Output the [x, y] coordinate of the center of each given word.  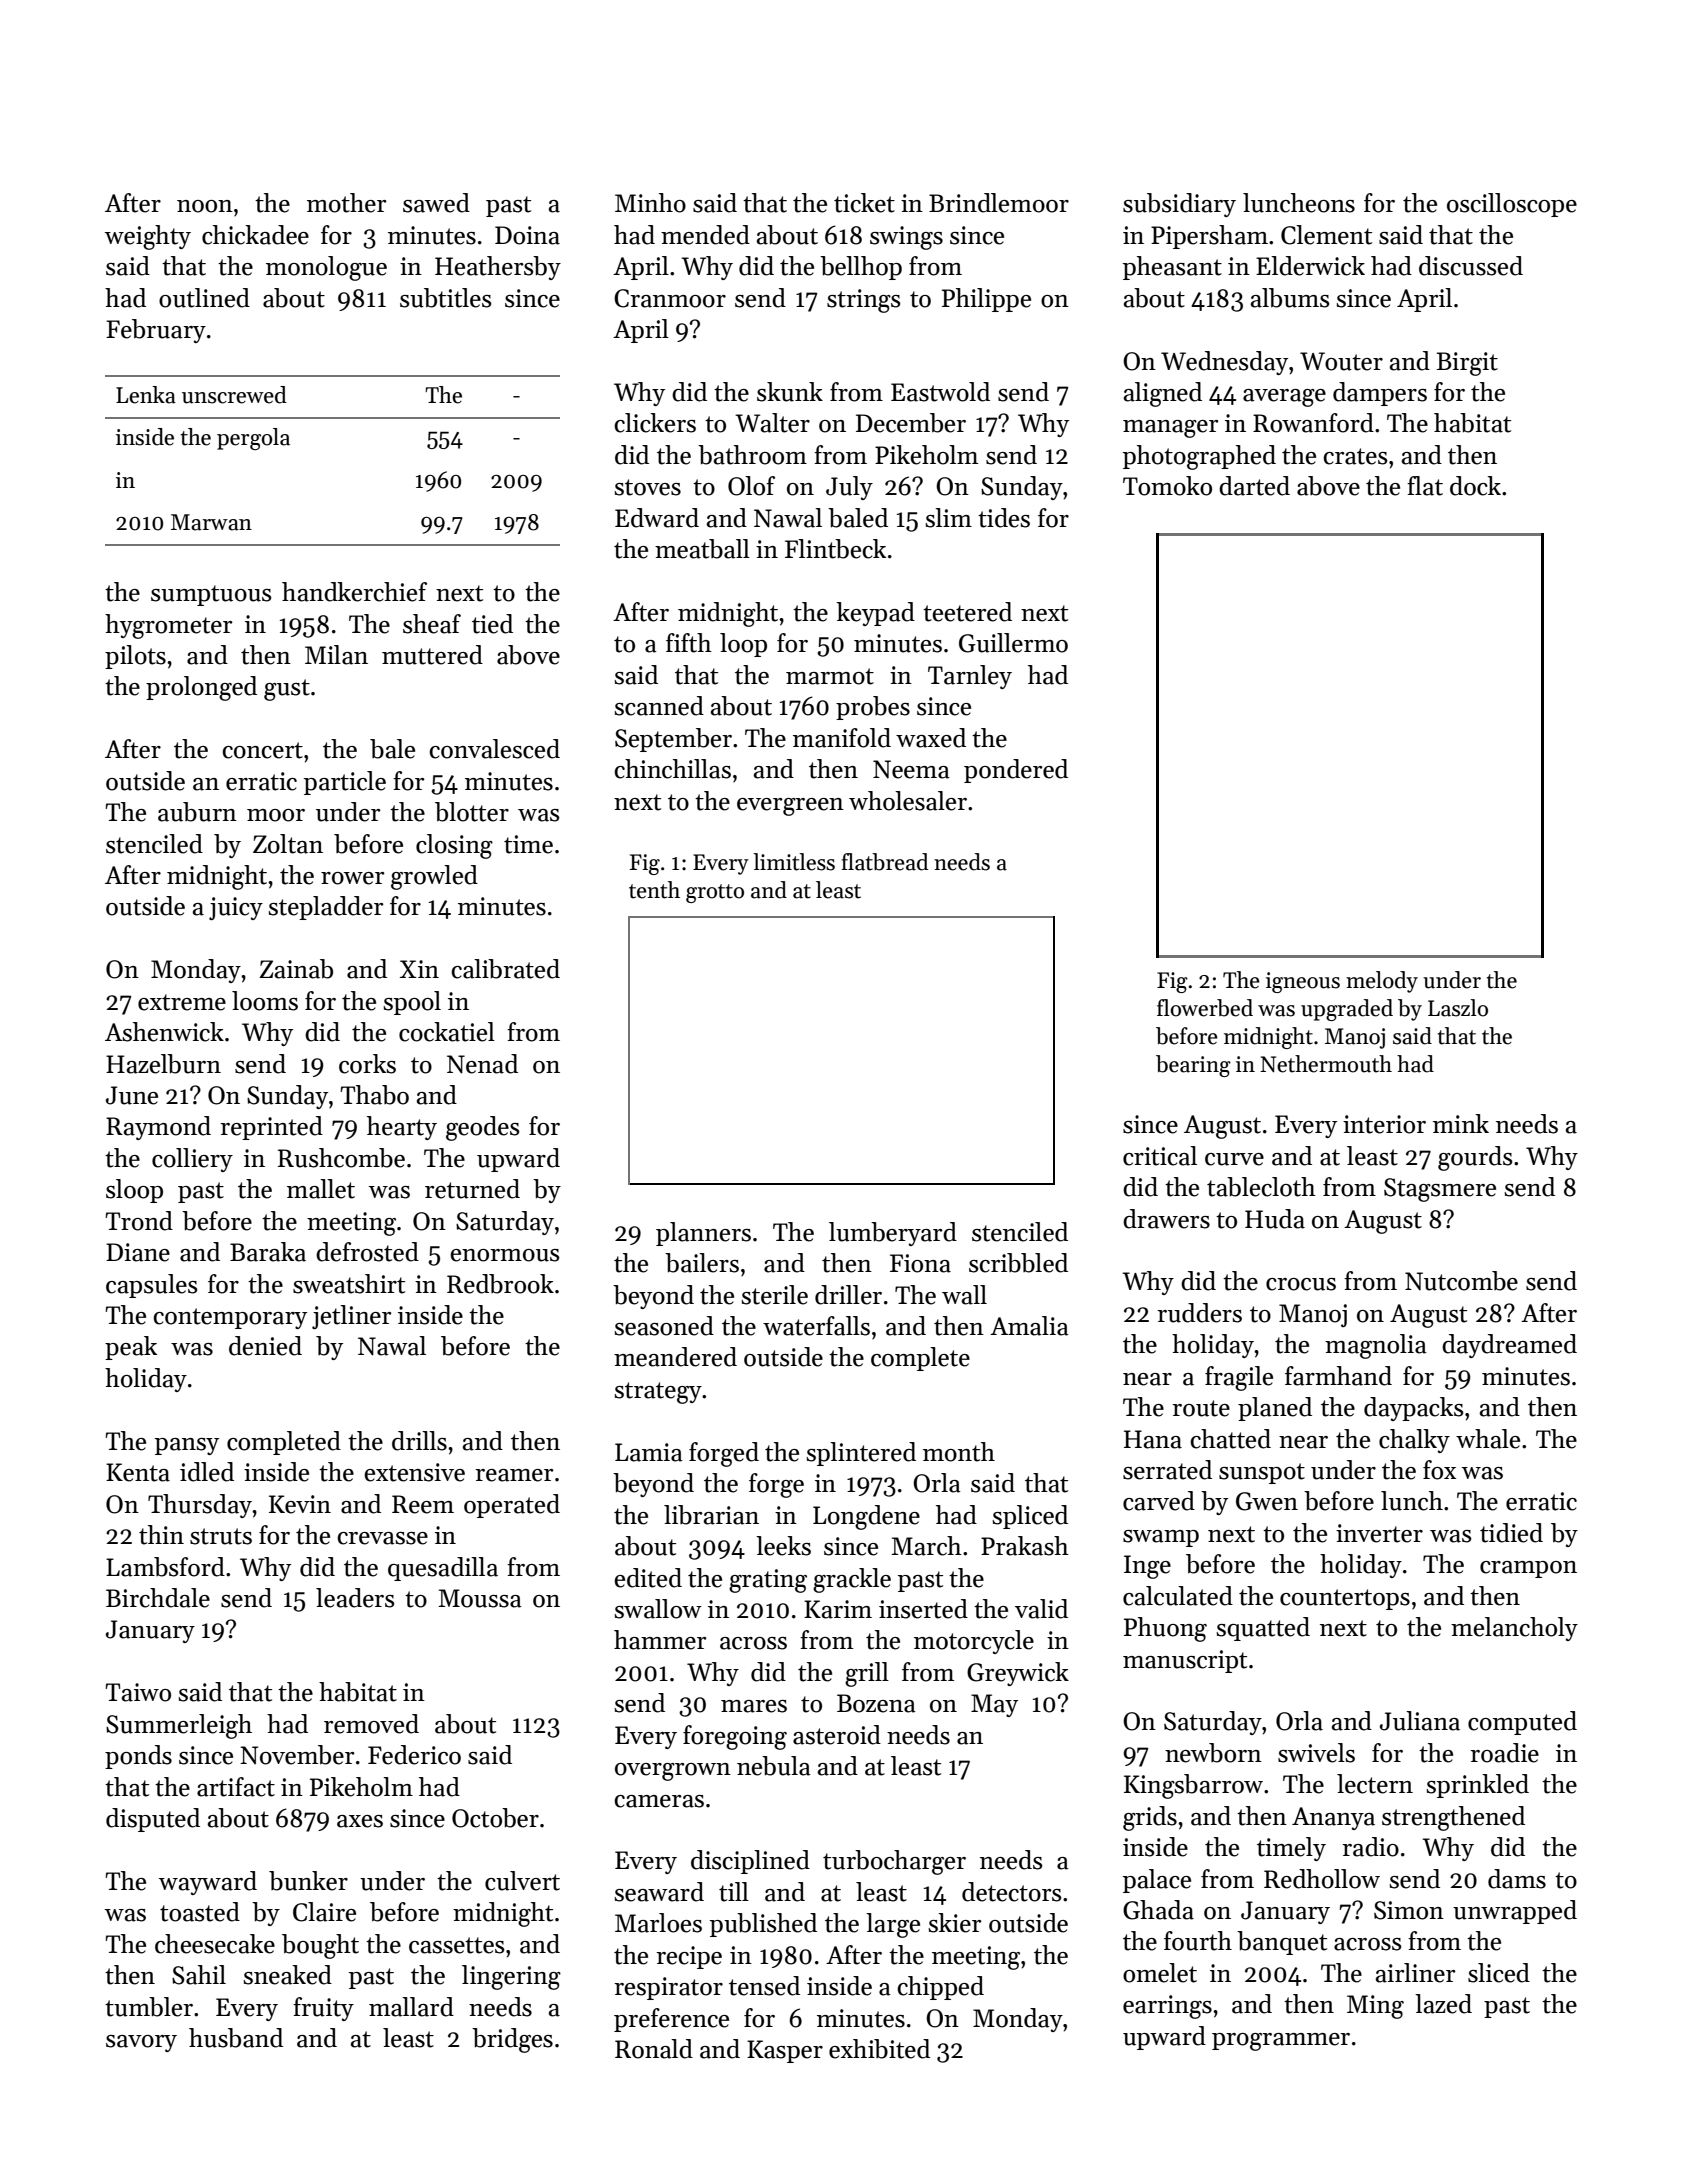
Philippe [986, 300]
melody [1382, 982]
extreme [182, 1002]
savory [141, 2043]
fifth [689, 643]
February [156, 331]
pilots [135, 657]
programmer [1281, 2042]
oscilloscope [1512, 205]
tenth [654, 890]
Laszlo [1458, 1008]
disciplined [750, 1862]
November [297, 1755]
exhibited [879, 2049]
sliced [1499, 1973]
